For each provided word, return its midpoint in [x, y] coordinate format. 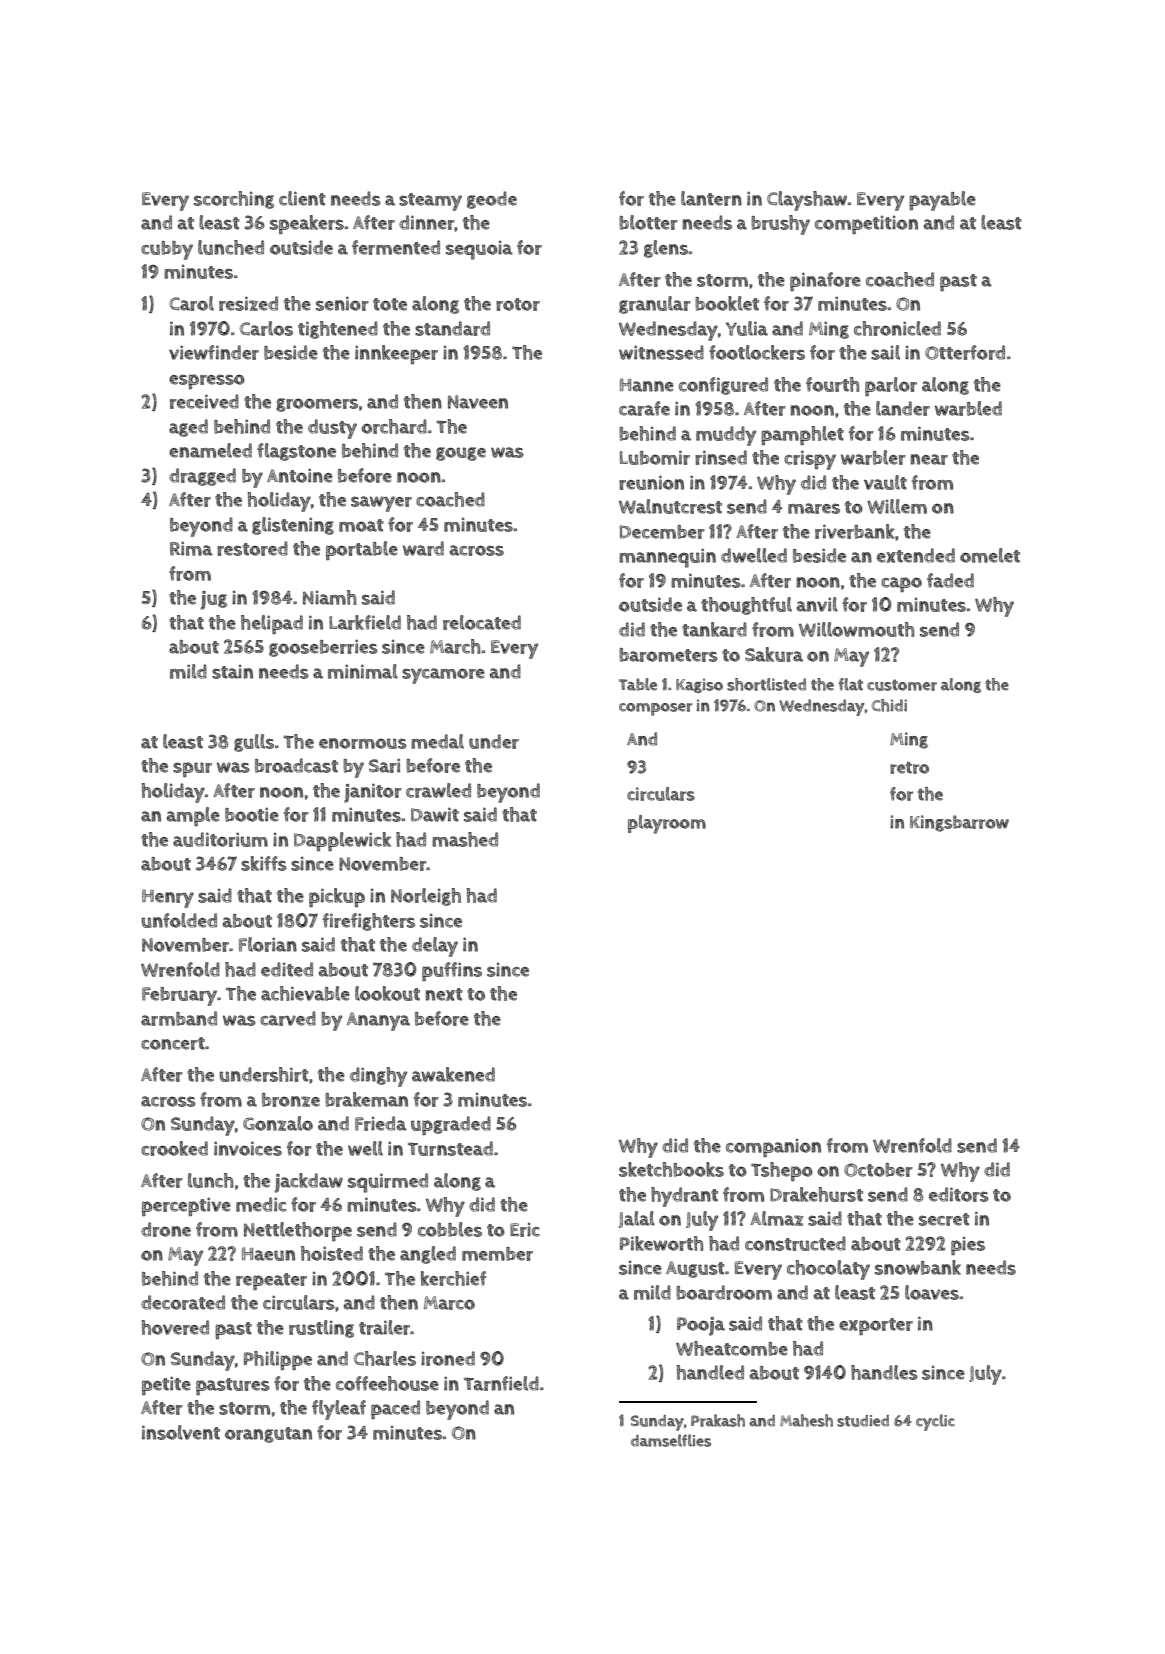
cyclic [935, 1422]
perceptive [186, 1206]
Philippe [278, 1360]
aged [188, 428]
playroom [667, 824]
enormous [363, 743]
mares [814, 508]
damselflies [671, 1440]
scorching [234, 200]
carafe [644, 408]
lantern [711, 198]
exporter [876, 1326]
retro [909, 767]
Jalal [637, 1219]
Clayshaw [807, 201]
